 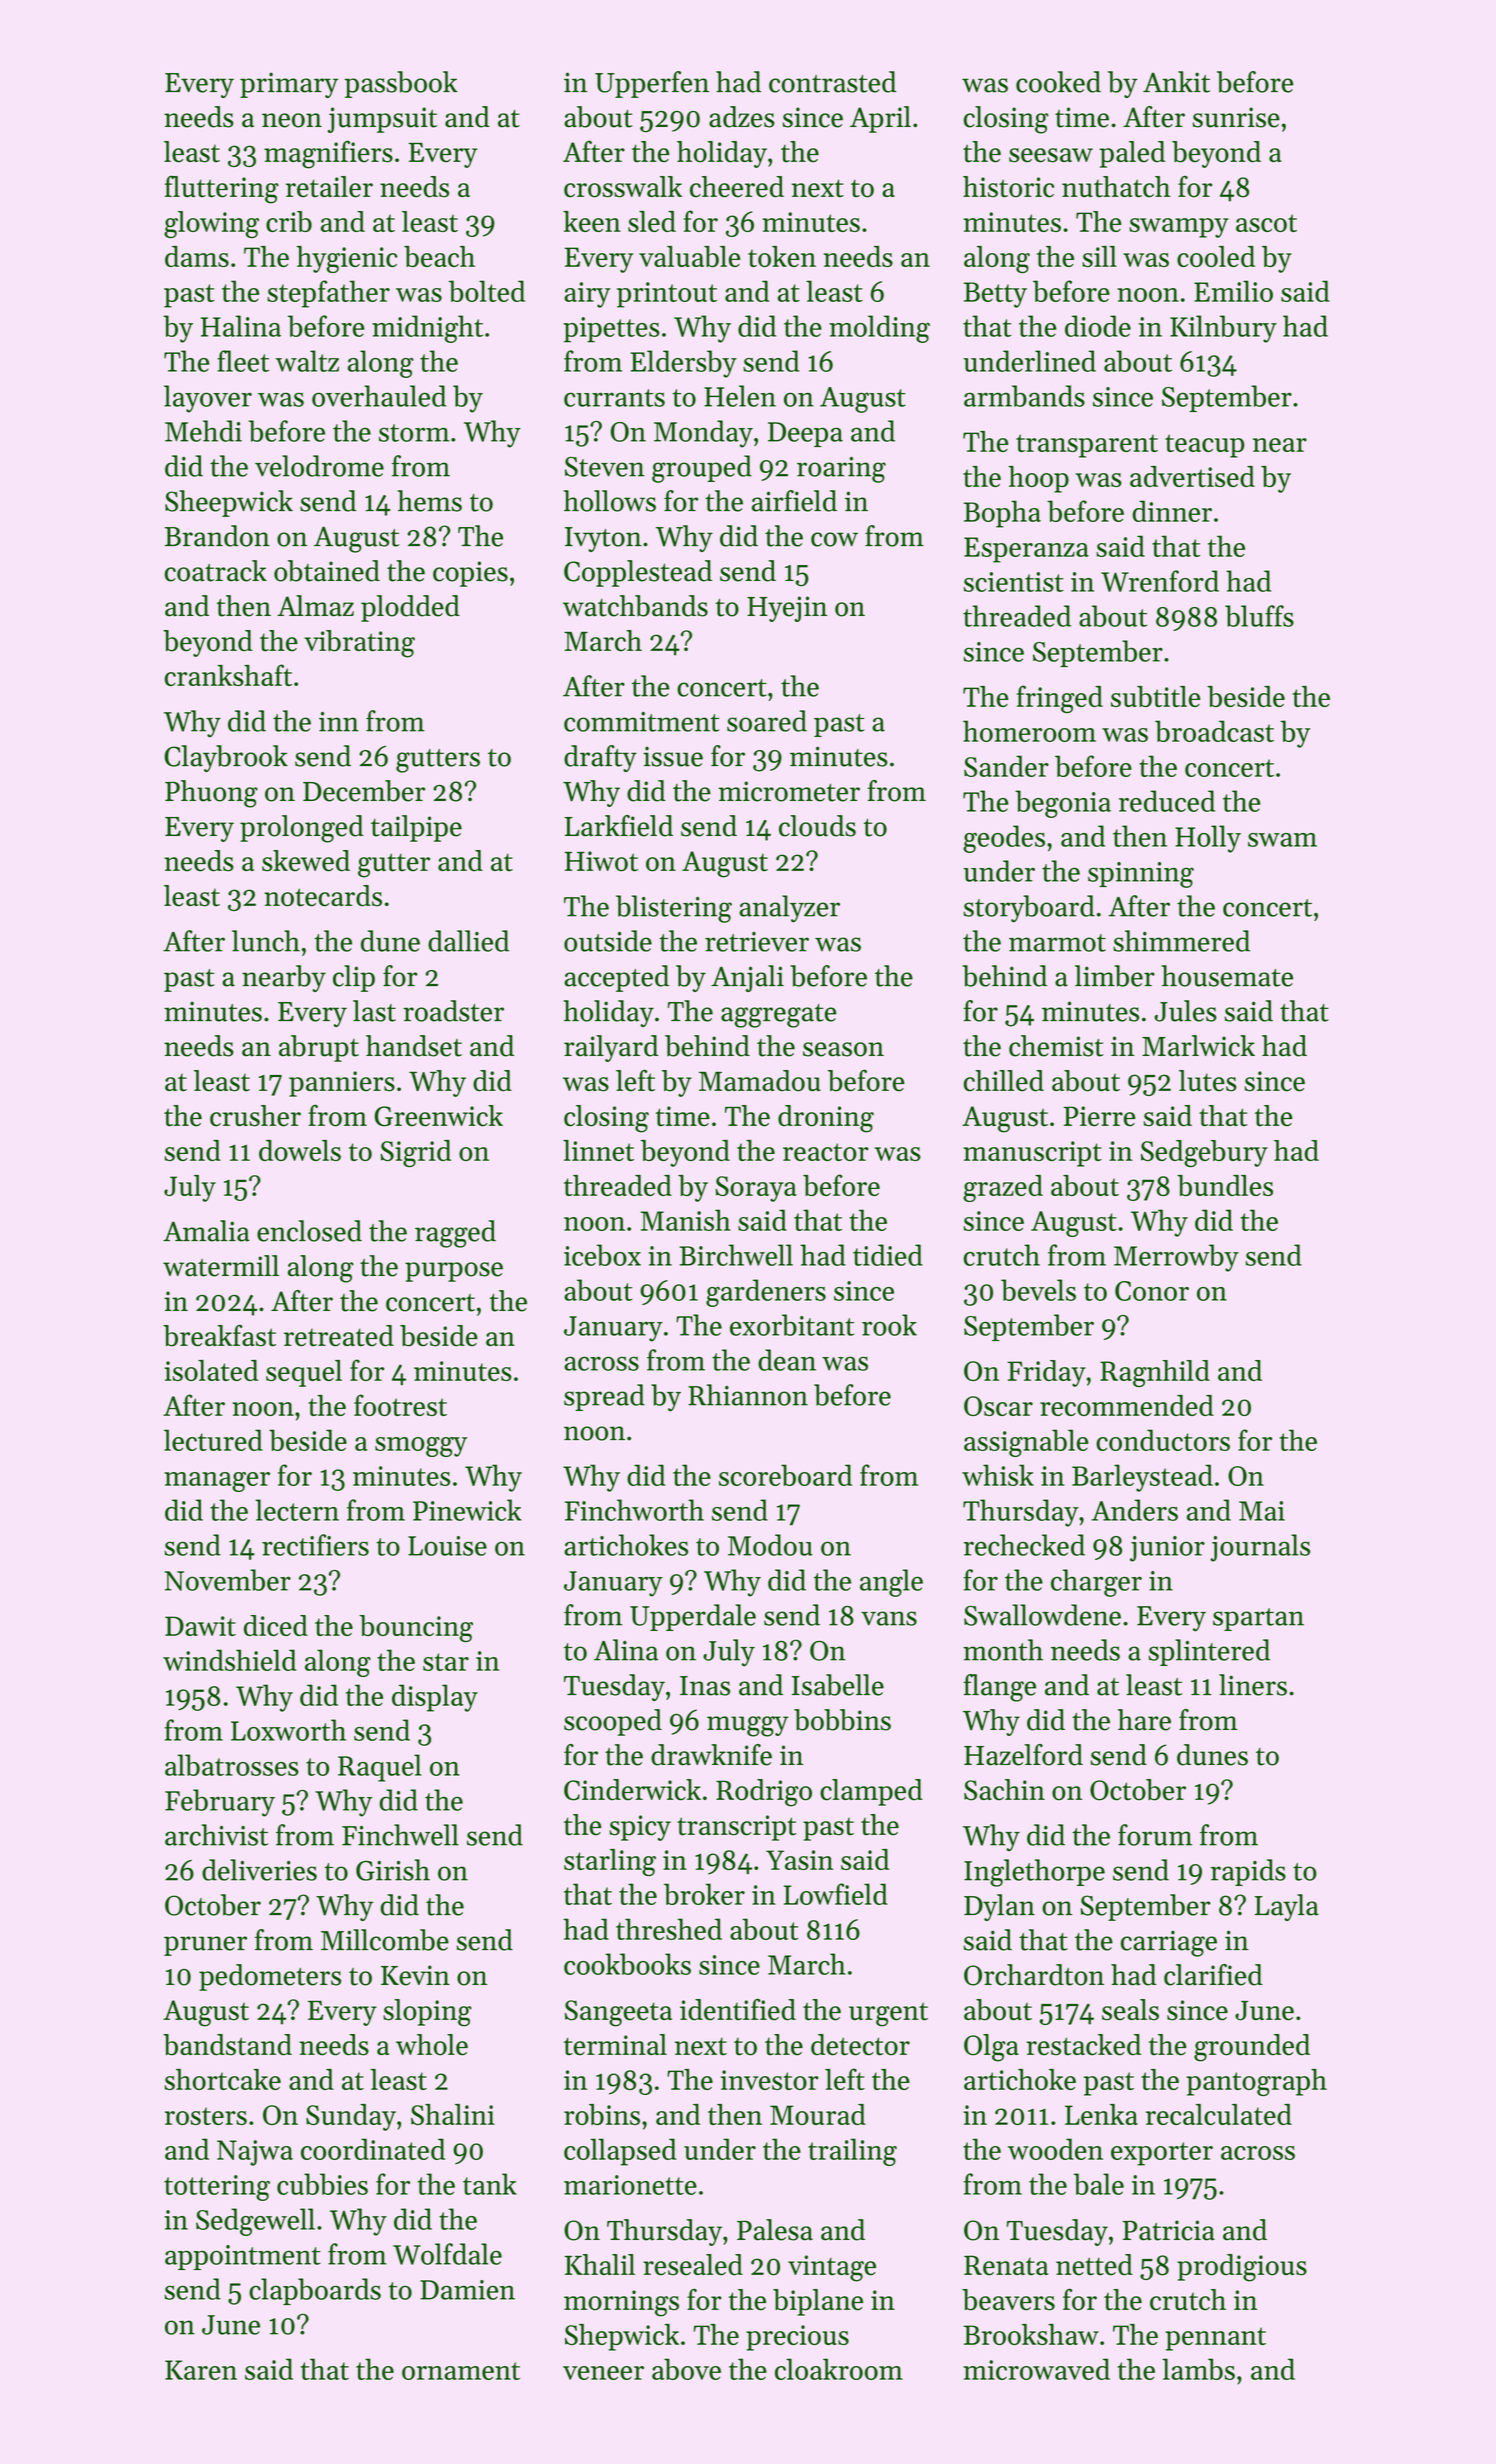 I want to click on hems, so click(x=430, y=501).
